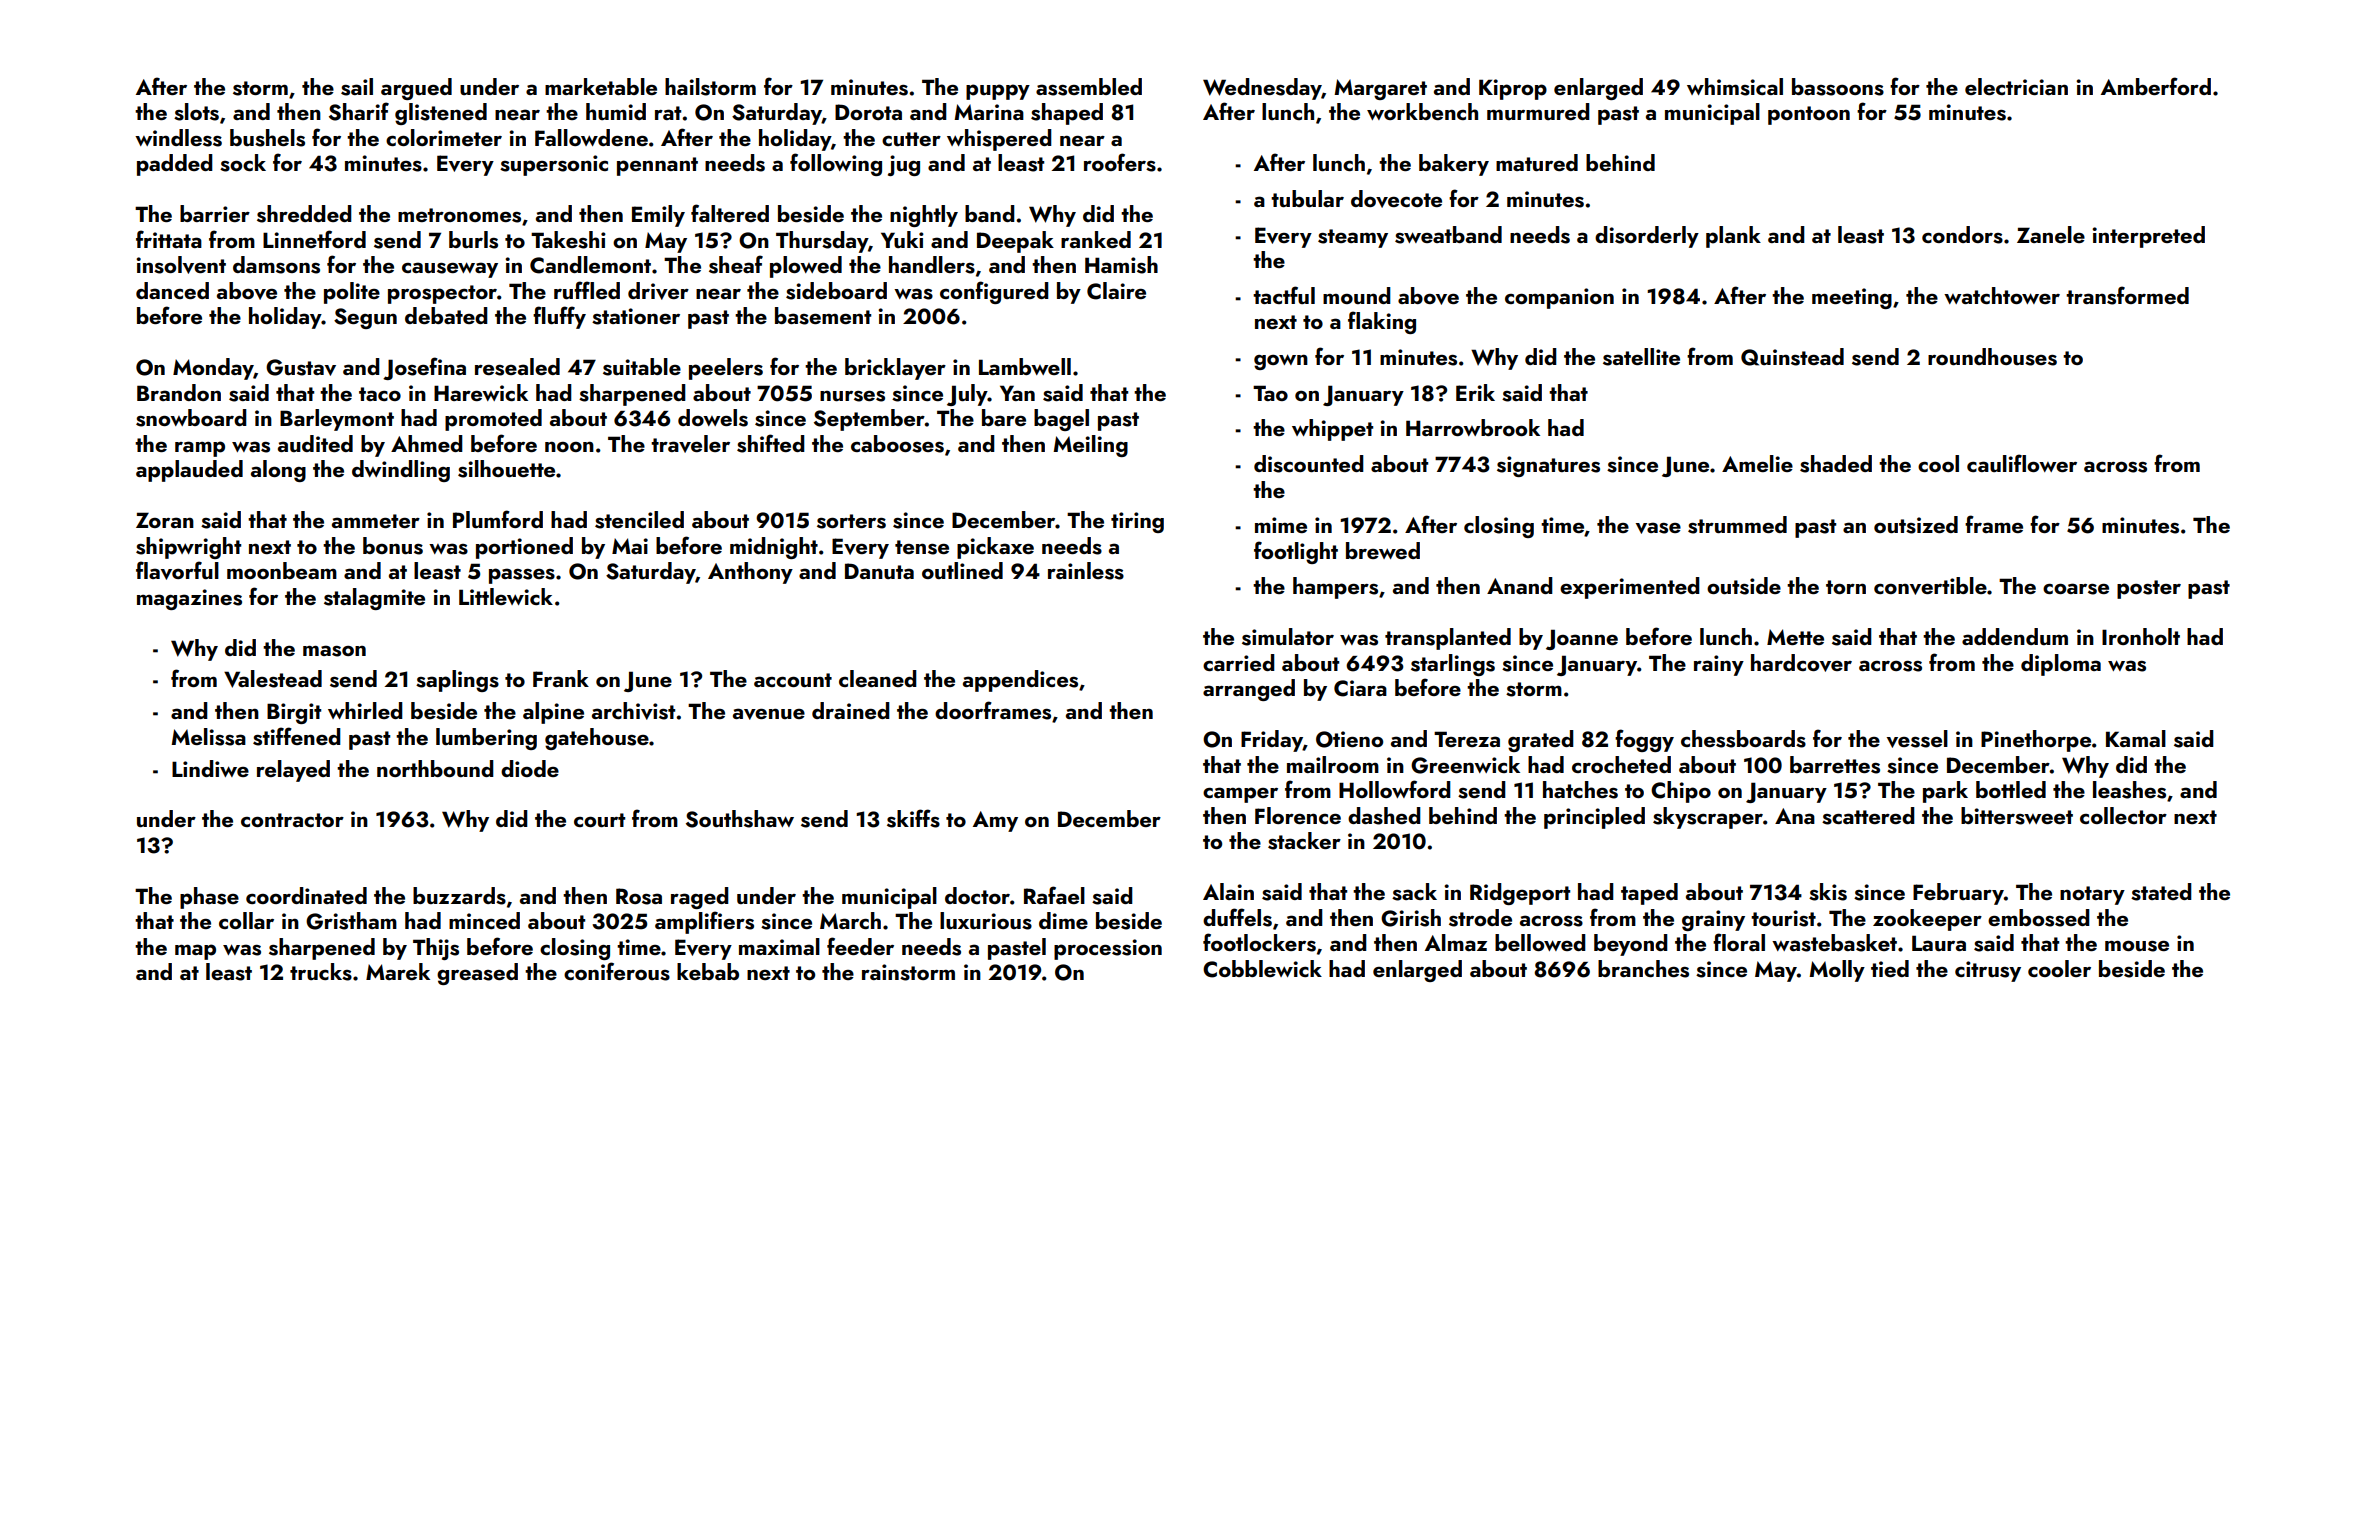  What do you see at coordinates (924, 216) in the screenshot?
I see `nightly` at bounding box center [924, 216].
